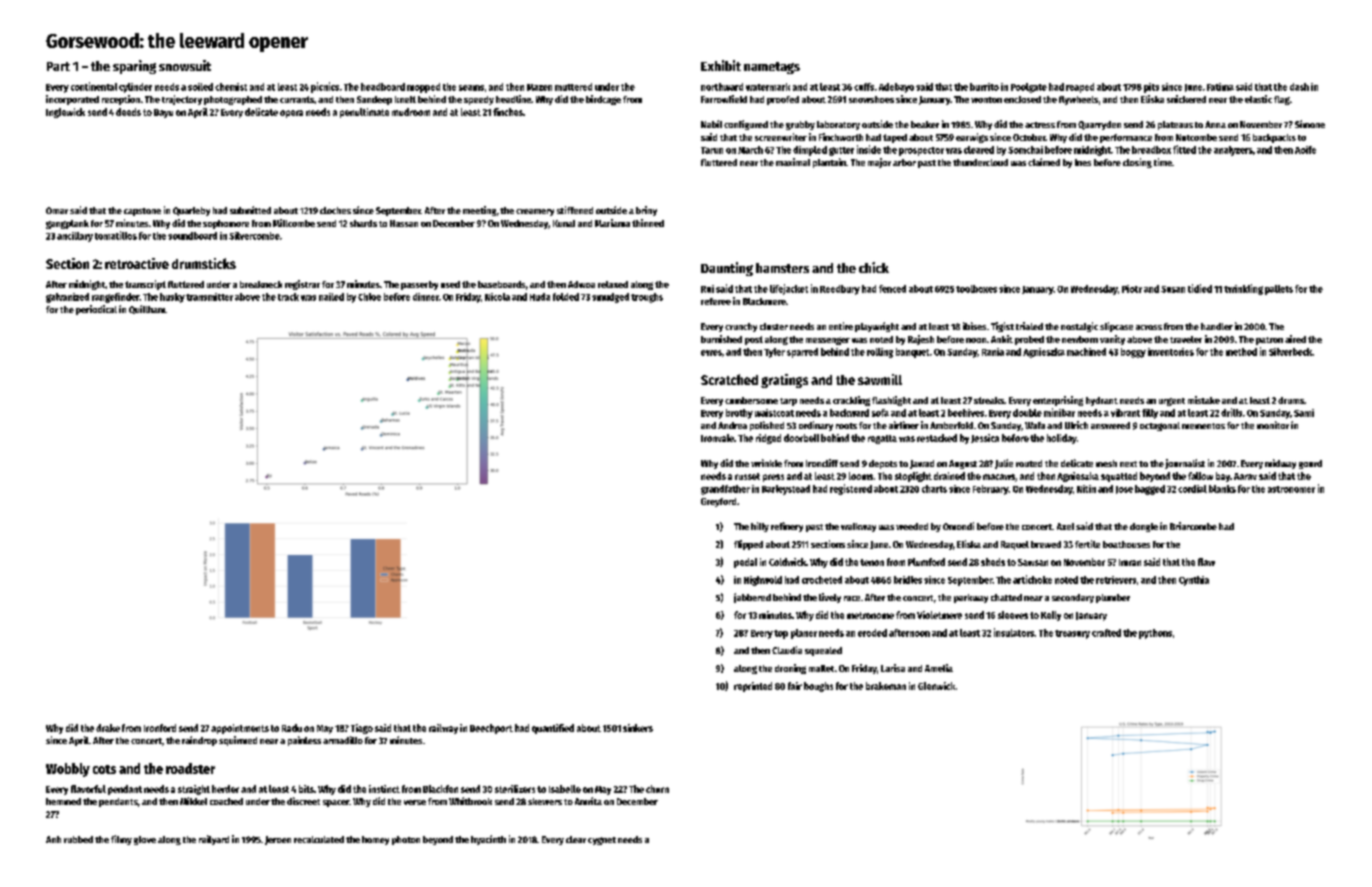 The height and width of the screenshot is (887, 1372). I want to click on weeded, so click(912, 526).
